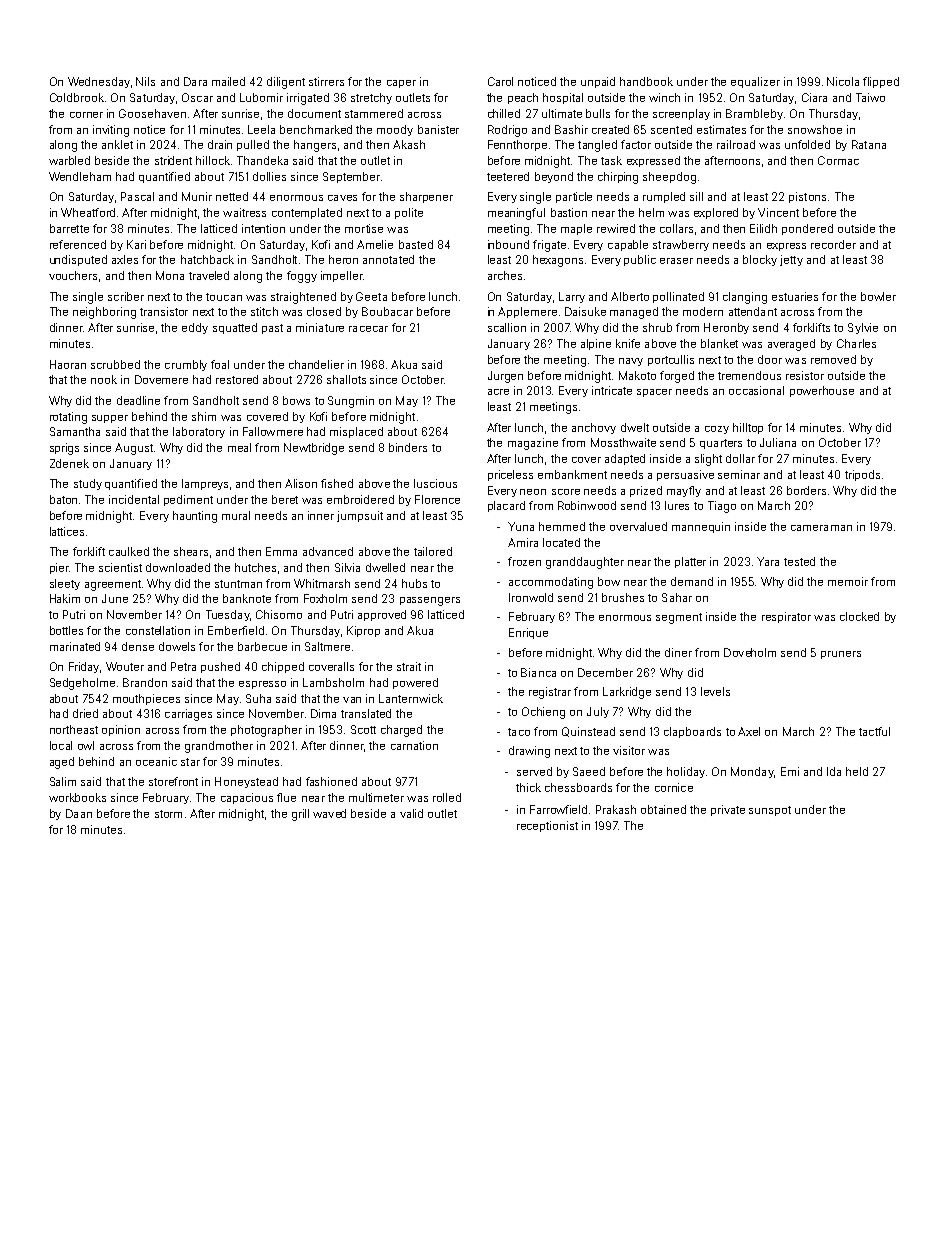 Image resolution: width=952 pixels, height=1233 pixels. What do you see at coordinates (748, 428) in the document?
I see `hilltop` at bounding box center [748, 428].
